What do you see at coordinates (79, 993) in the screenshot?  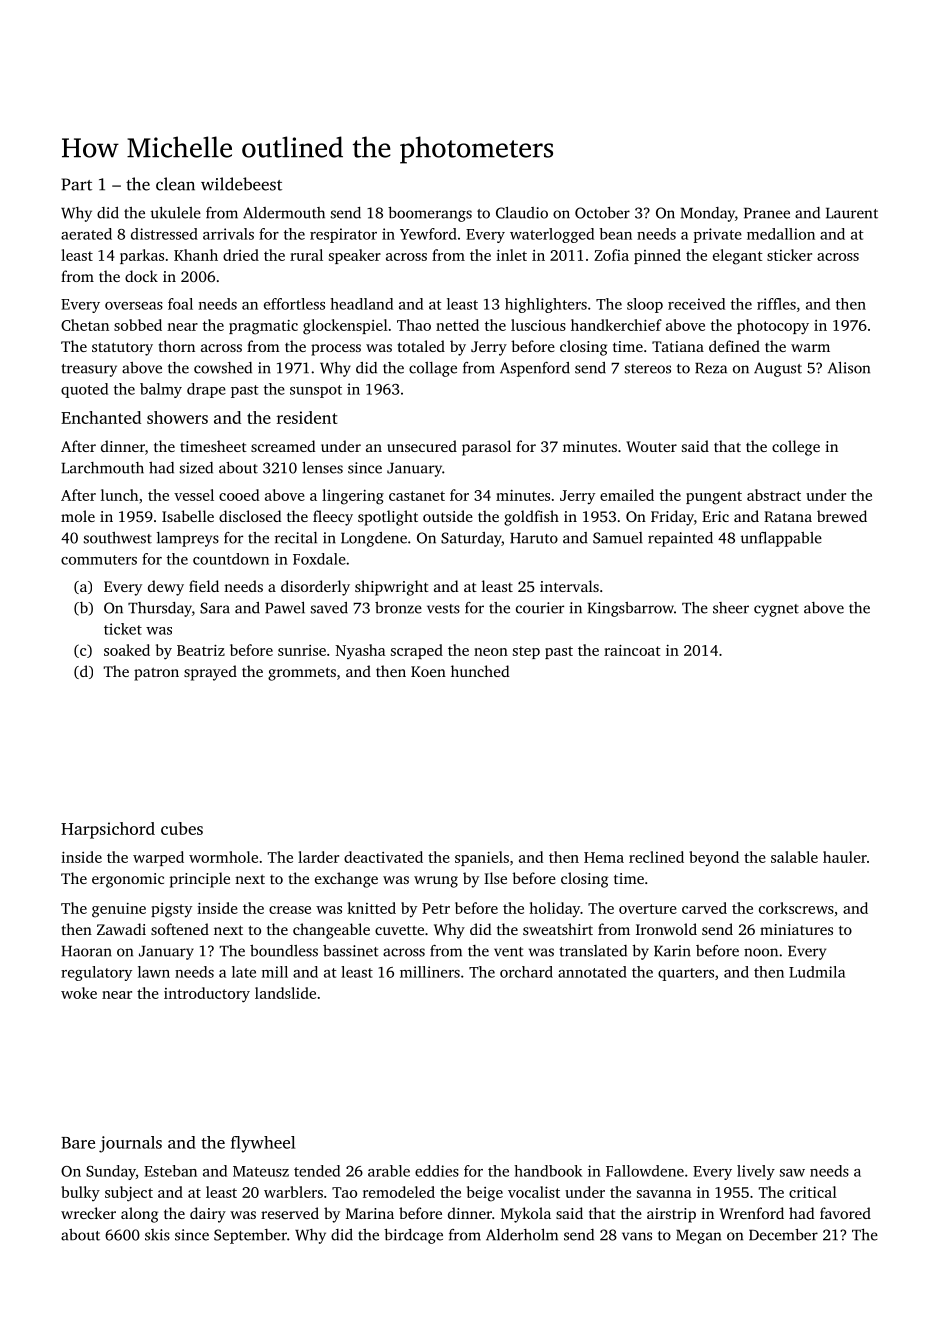 I see `woke` at bounding box center [79, 993].
